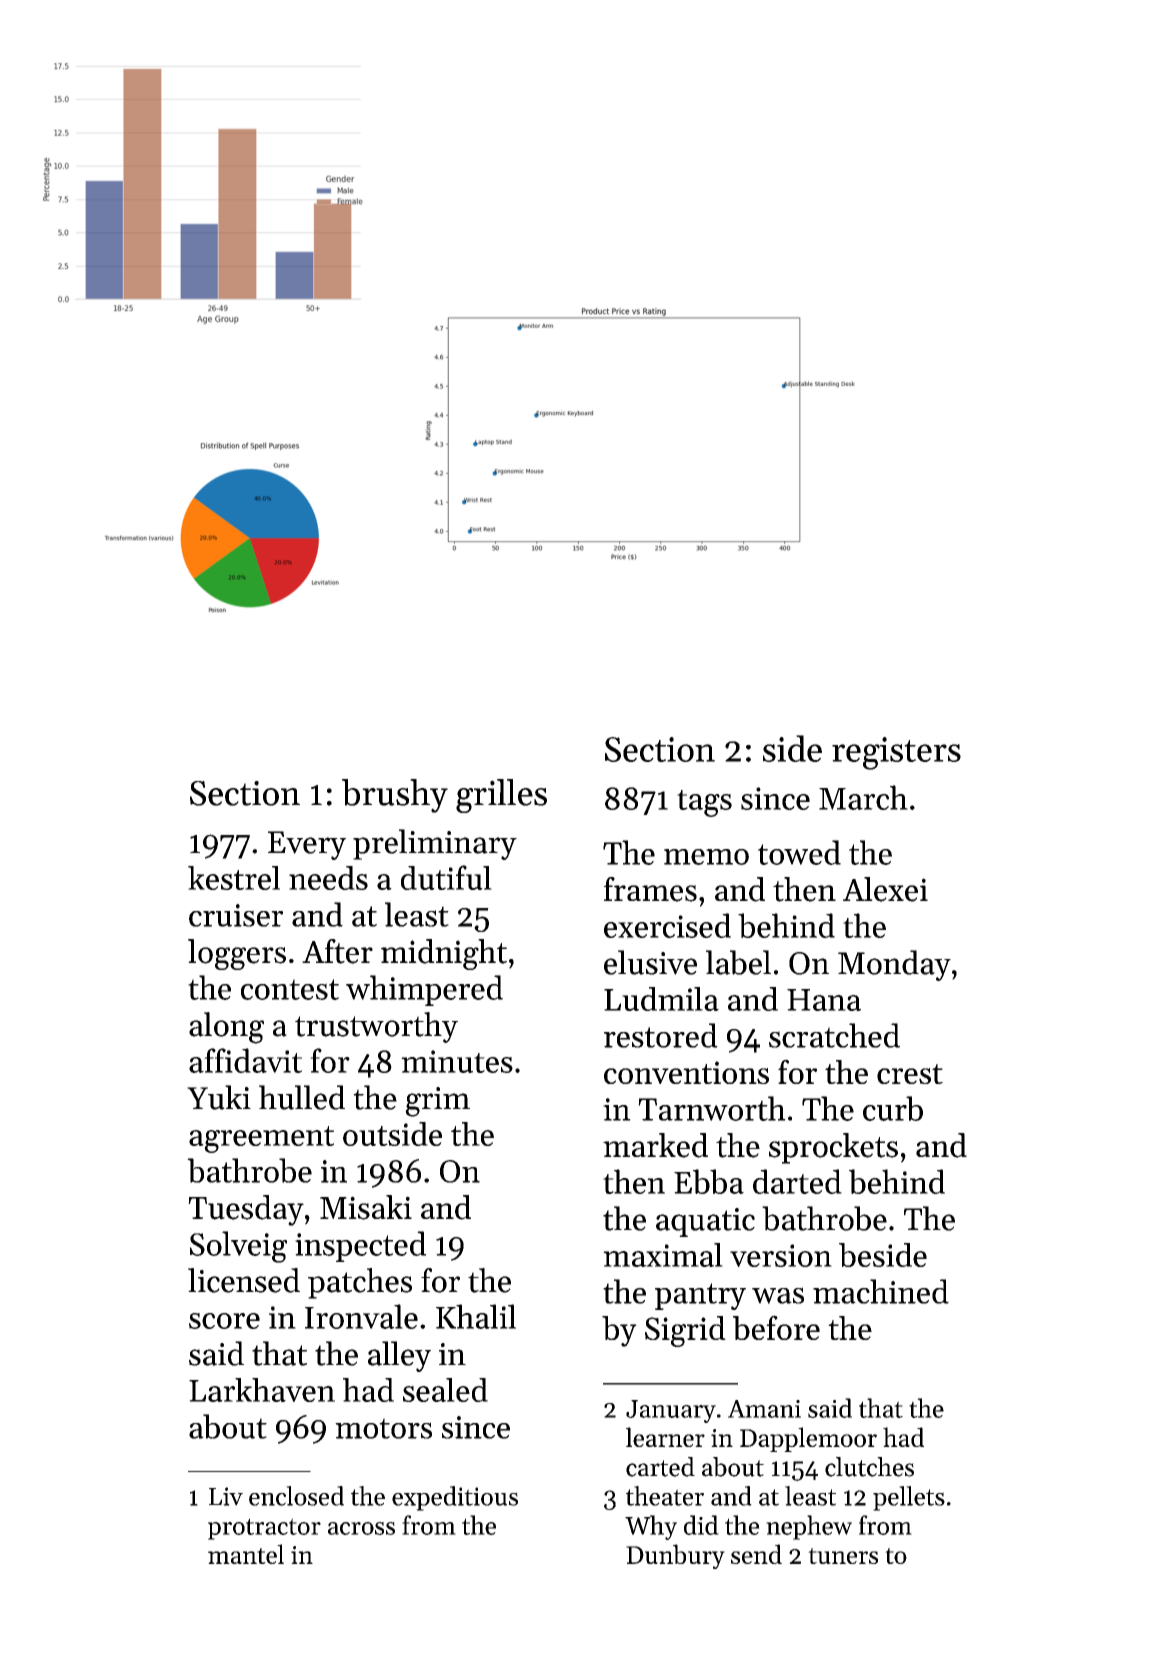  Describe the element at coordinates (881, 1291) in the page. I see `machined` at that location.
